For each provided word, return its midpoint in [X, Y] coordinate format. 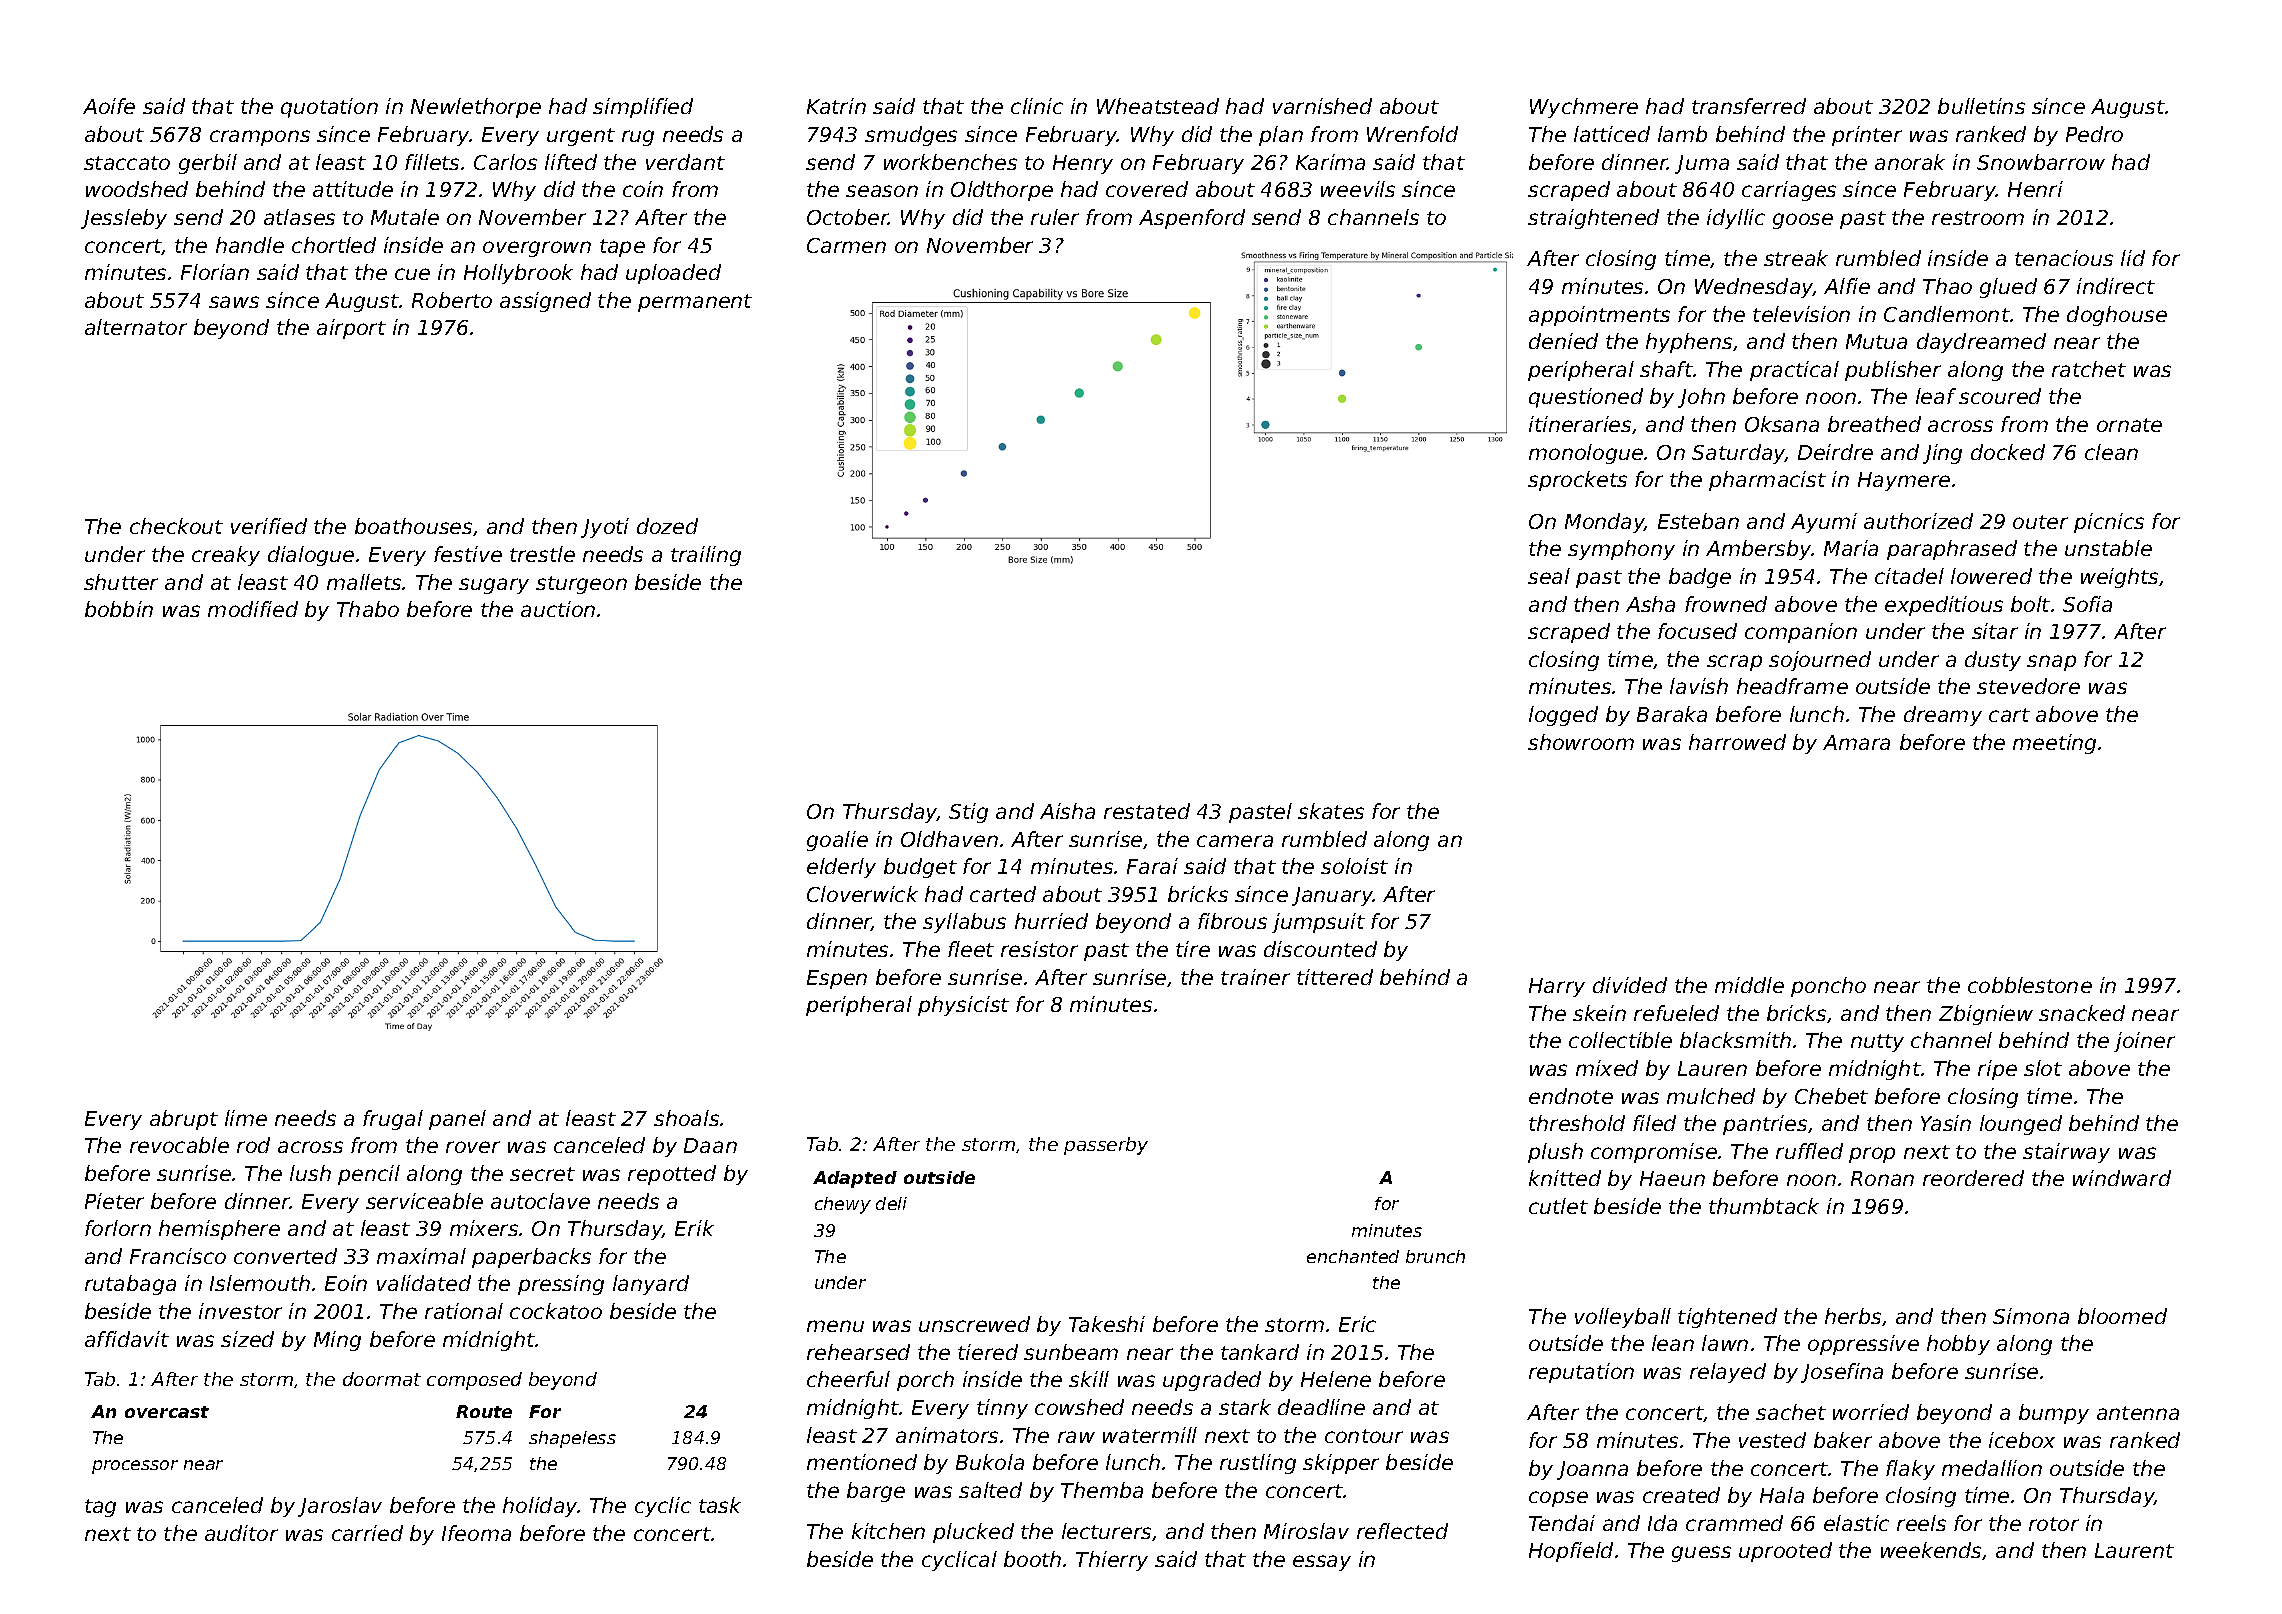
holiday [540, 1507]
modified [253, 609]
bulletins [1981, 106]
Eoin [346, 1283]
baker [1843, 1440]
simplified [643, 108]
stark [1245, 1407]
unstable [2108, 548]
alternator [136, 327]
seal [1549, 576]
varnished [1322, 106]
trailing [706, 556]
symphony [1621, 550]
